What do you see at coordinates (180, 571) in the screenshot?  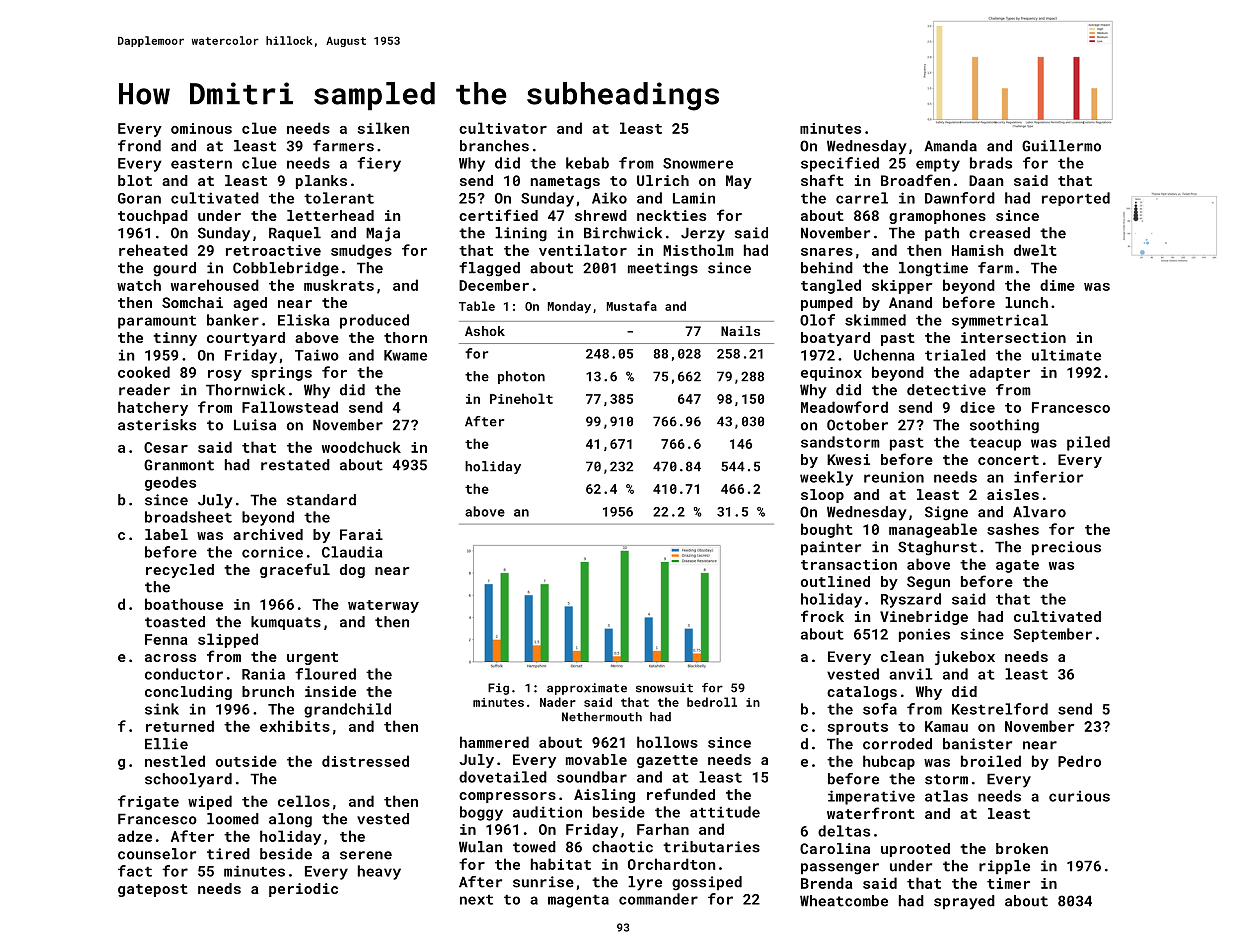 I see `recycled` at bounding box center [180, 571].
